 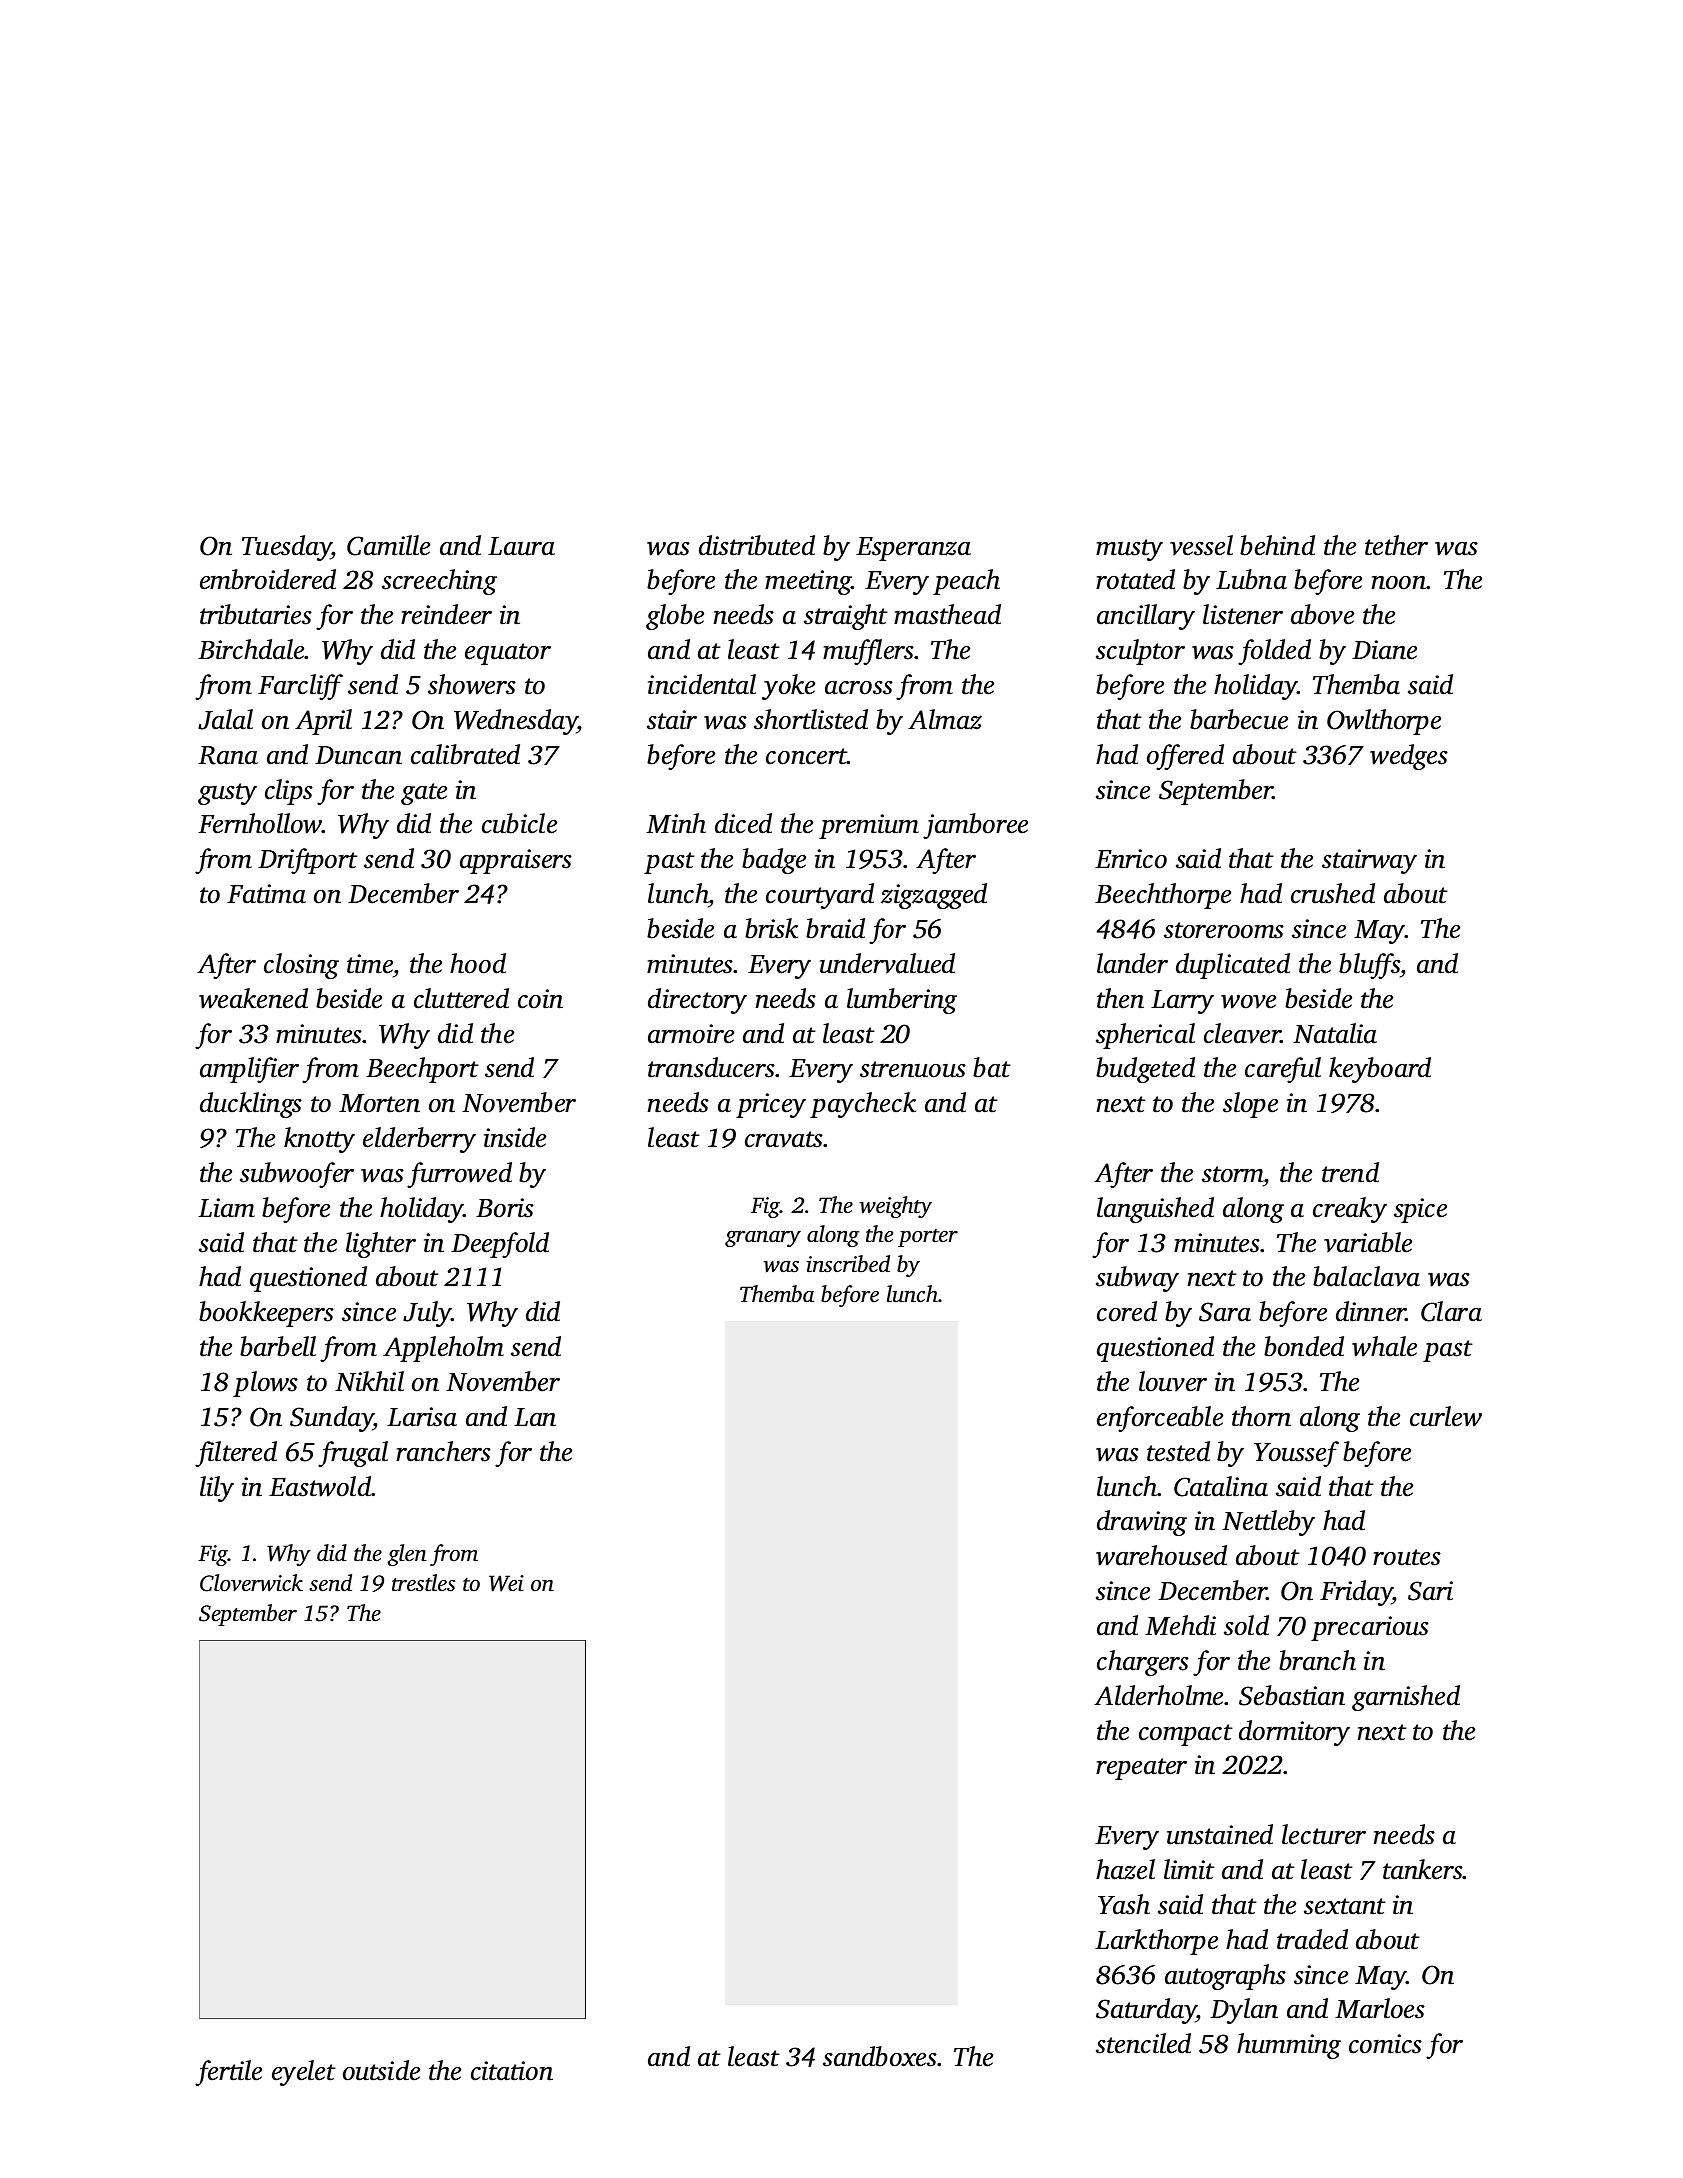 What do you see at coordinates (251, 1105) in the image?
I see `ducklings` at bounding box center [251, 1105].
